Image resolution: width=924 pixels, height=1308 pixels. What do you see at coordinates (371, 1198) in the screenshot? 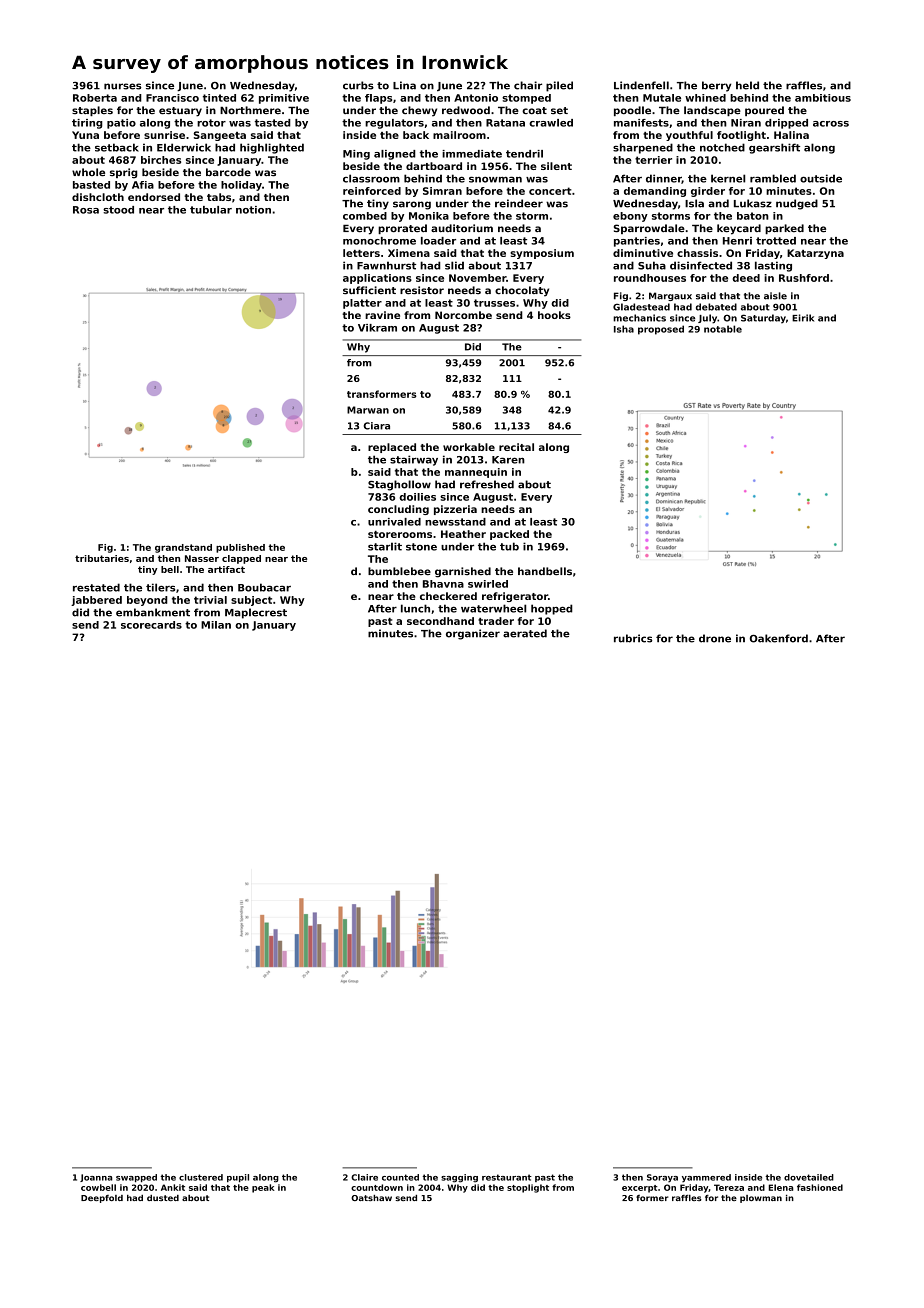
I see `Oatshaw` at bounding box center [371, 1198].
